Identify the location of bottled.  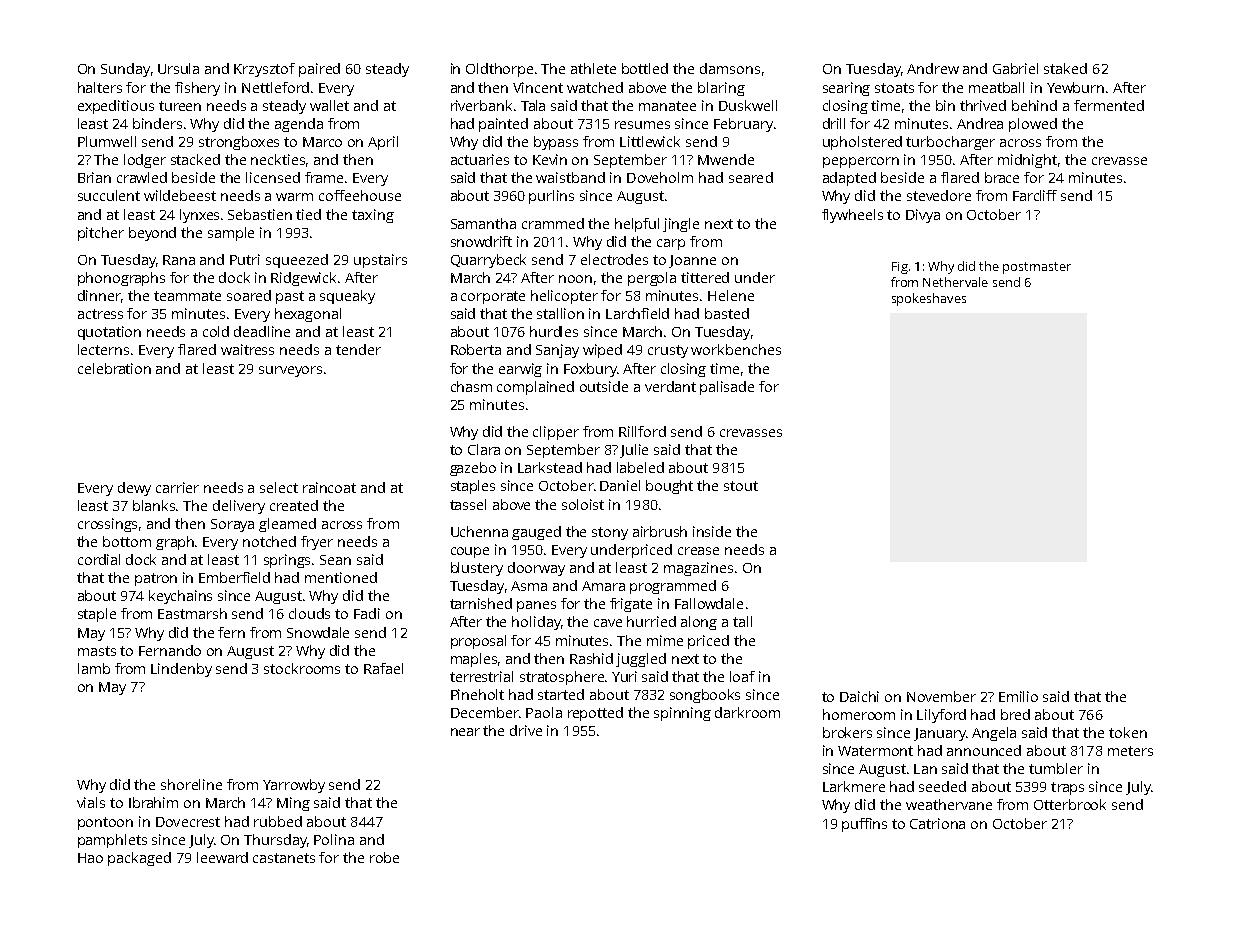
(645, 68).
